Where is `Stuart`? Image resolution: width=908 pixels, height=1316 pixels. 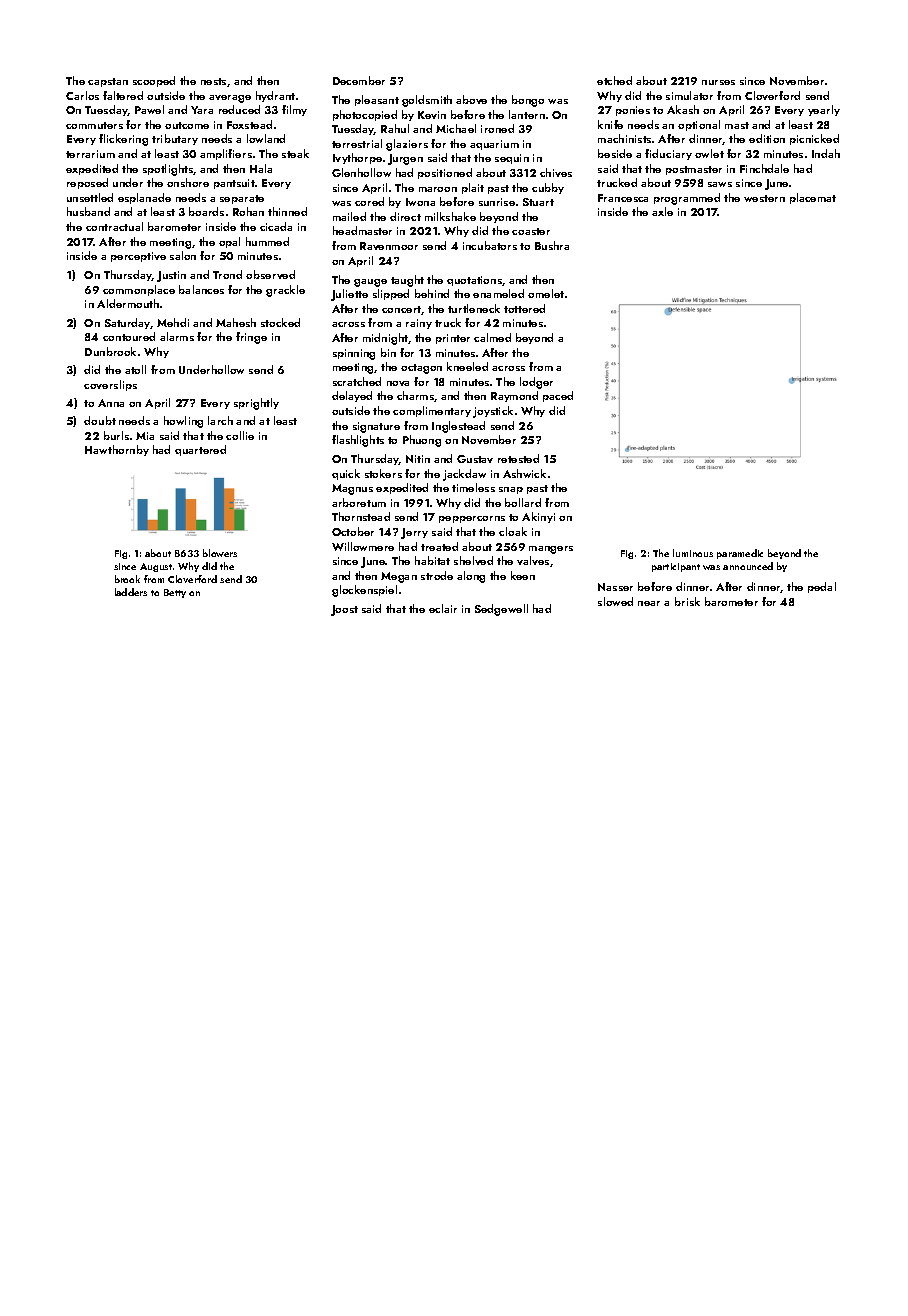
Stuart is located at coordinates (538, 202).
